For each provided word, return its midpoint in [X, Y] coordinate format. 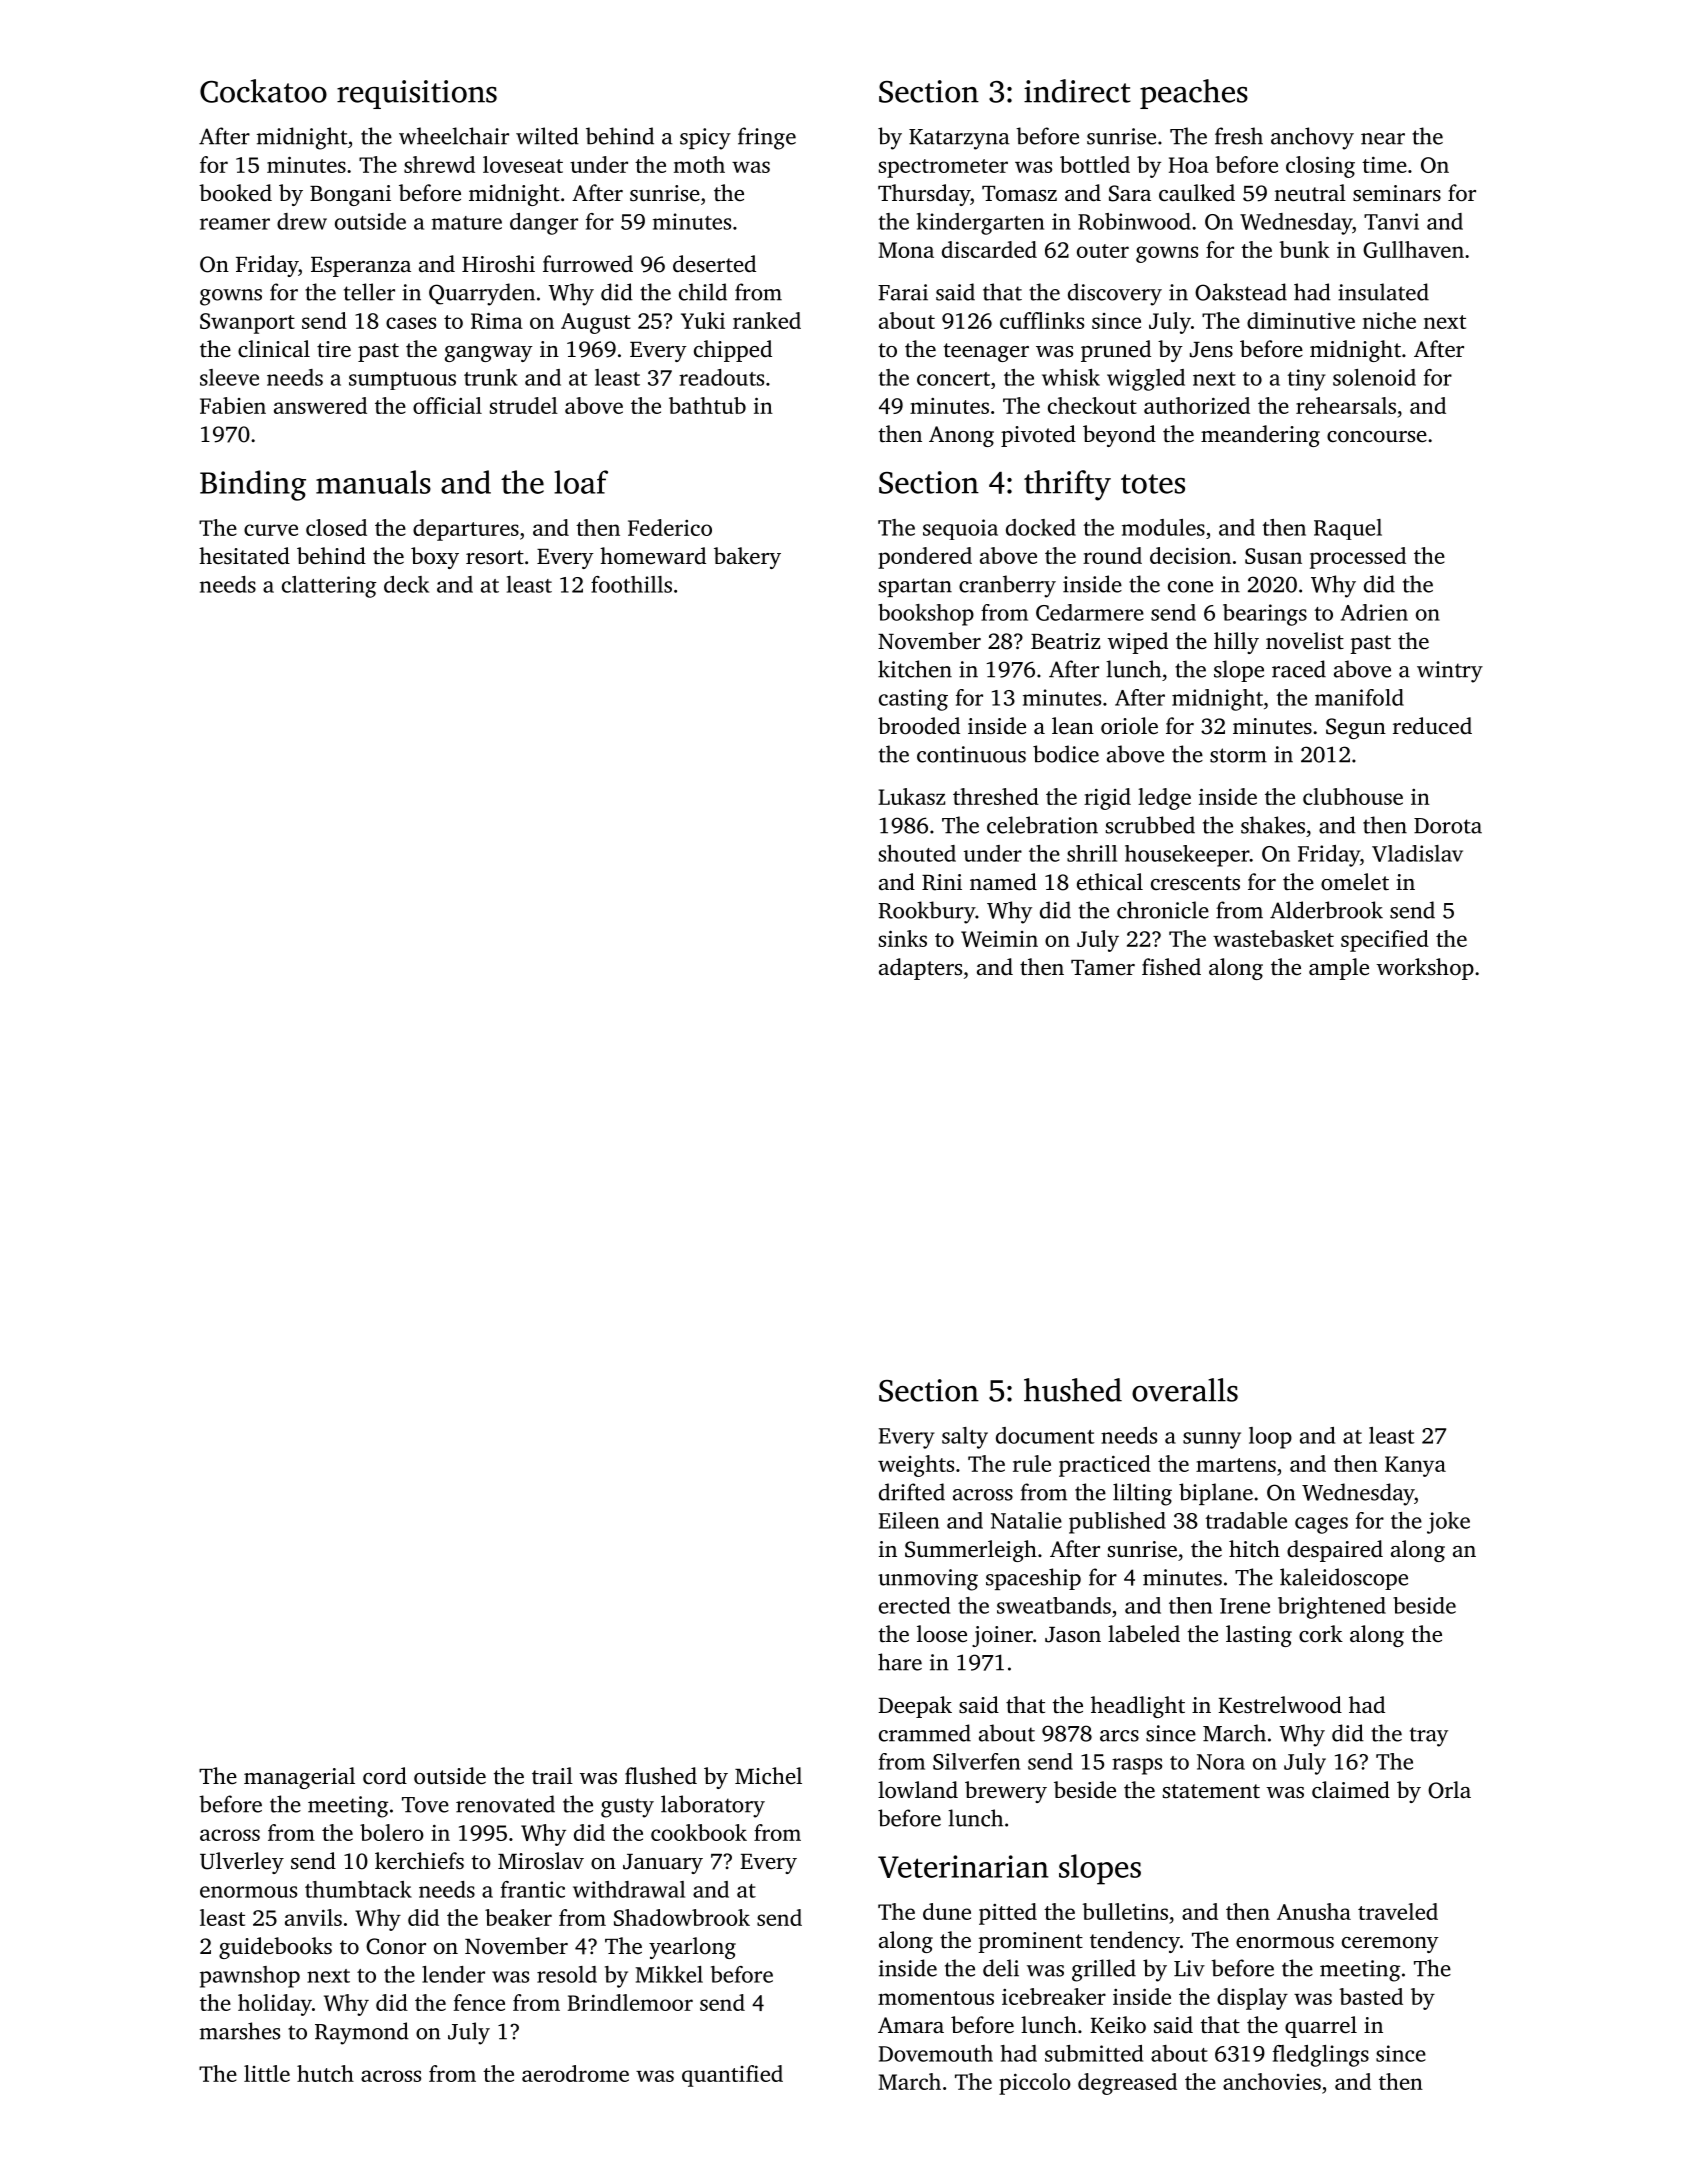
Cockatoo [263, 91]
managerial [299, 1778]
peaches [1194, 94]
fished [1171, 966]
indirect [1077, 91]
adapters [920, 969]
